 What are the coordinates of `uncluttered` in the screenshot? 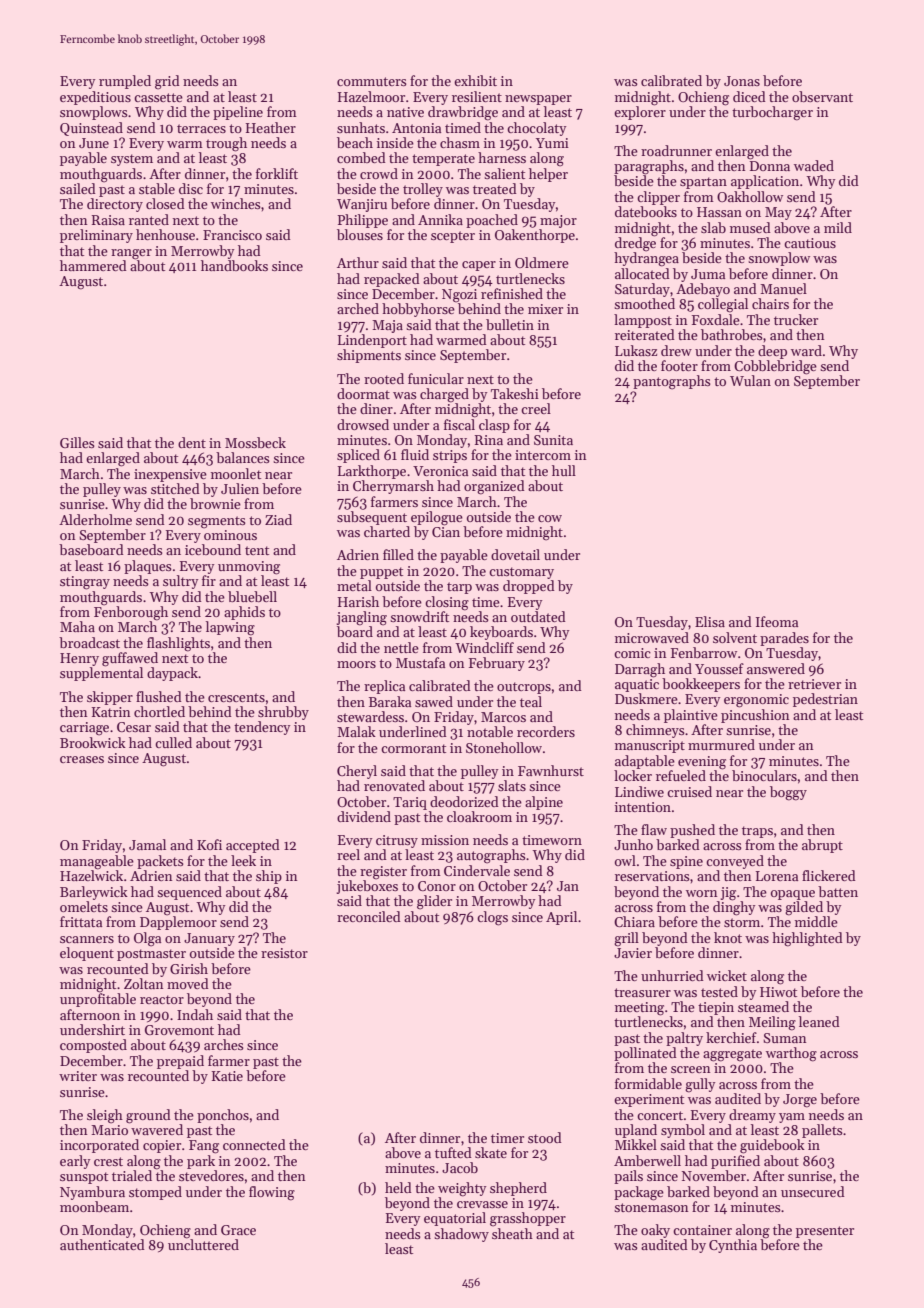 It's located at (203, 1244).
